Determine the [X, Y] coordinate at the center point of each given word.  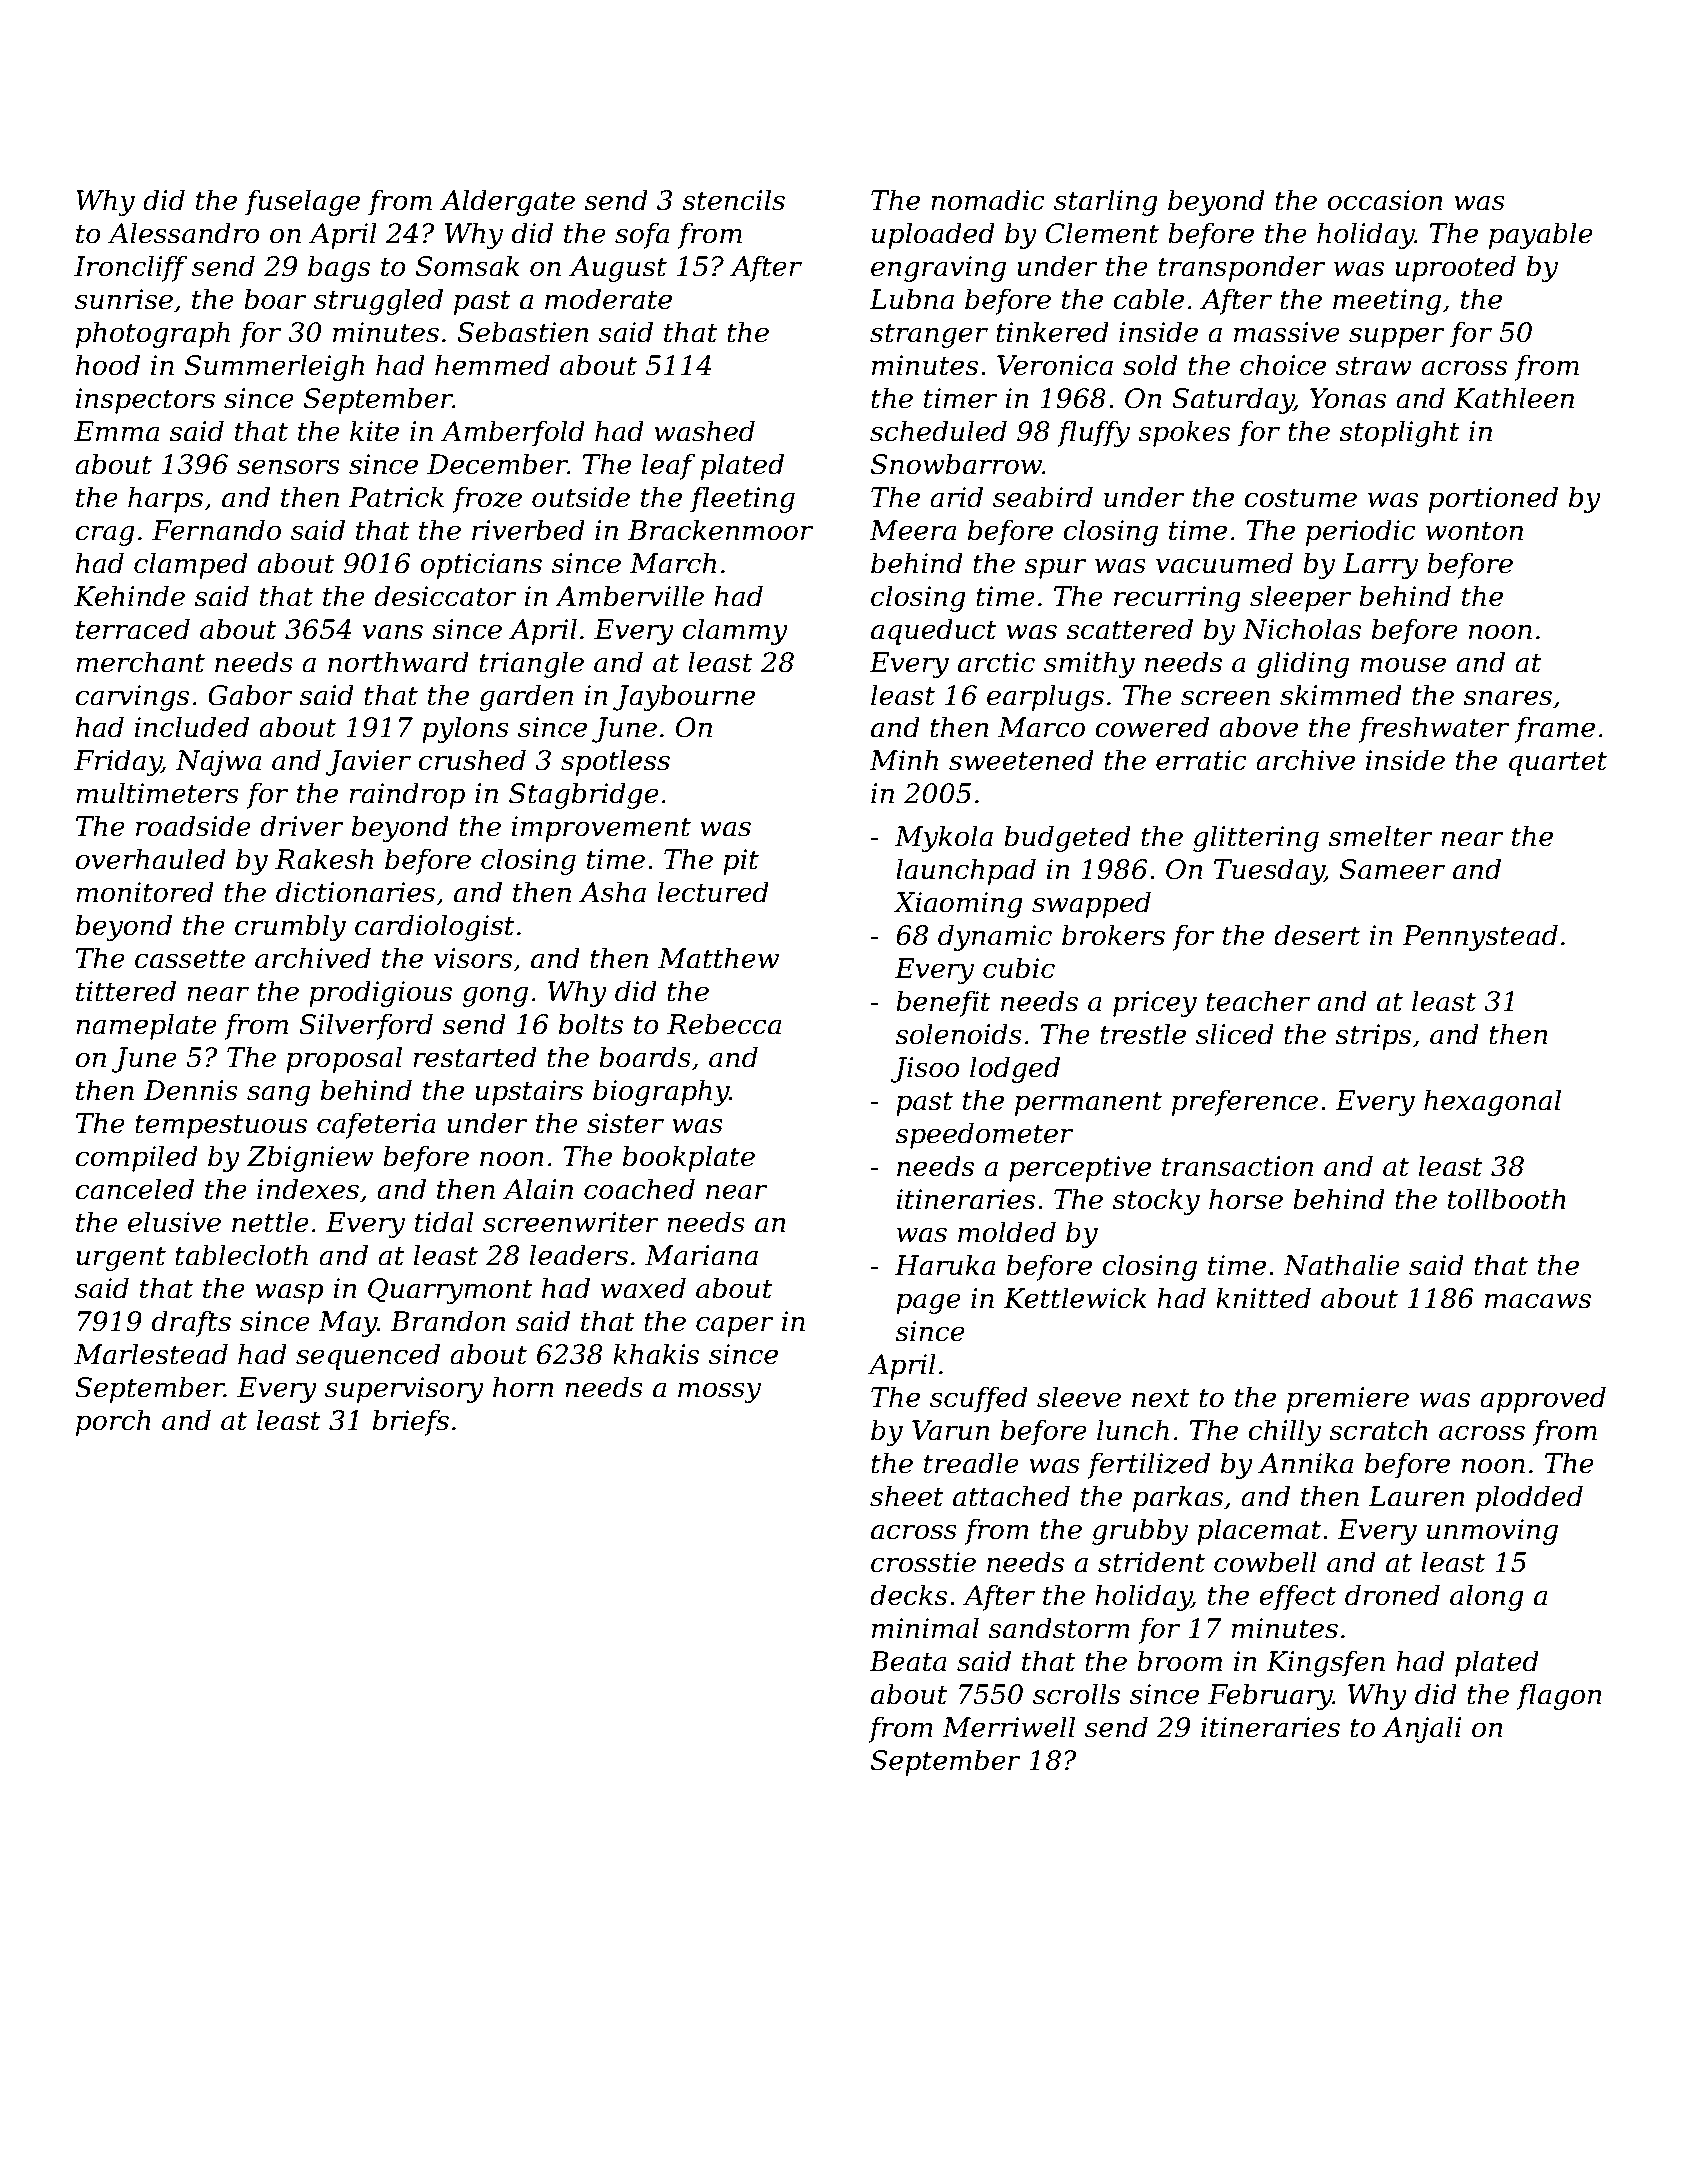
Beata [908, 1661]
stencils [733, 200]
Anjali [1422, 1729]
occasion [1385, 200]
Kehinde [129, 596]
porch [113, 1422]
